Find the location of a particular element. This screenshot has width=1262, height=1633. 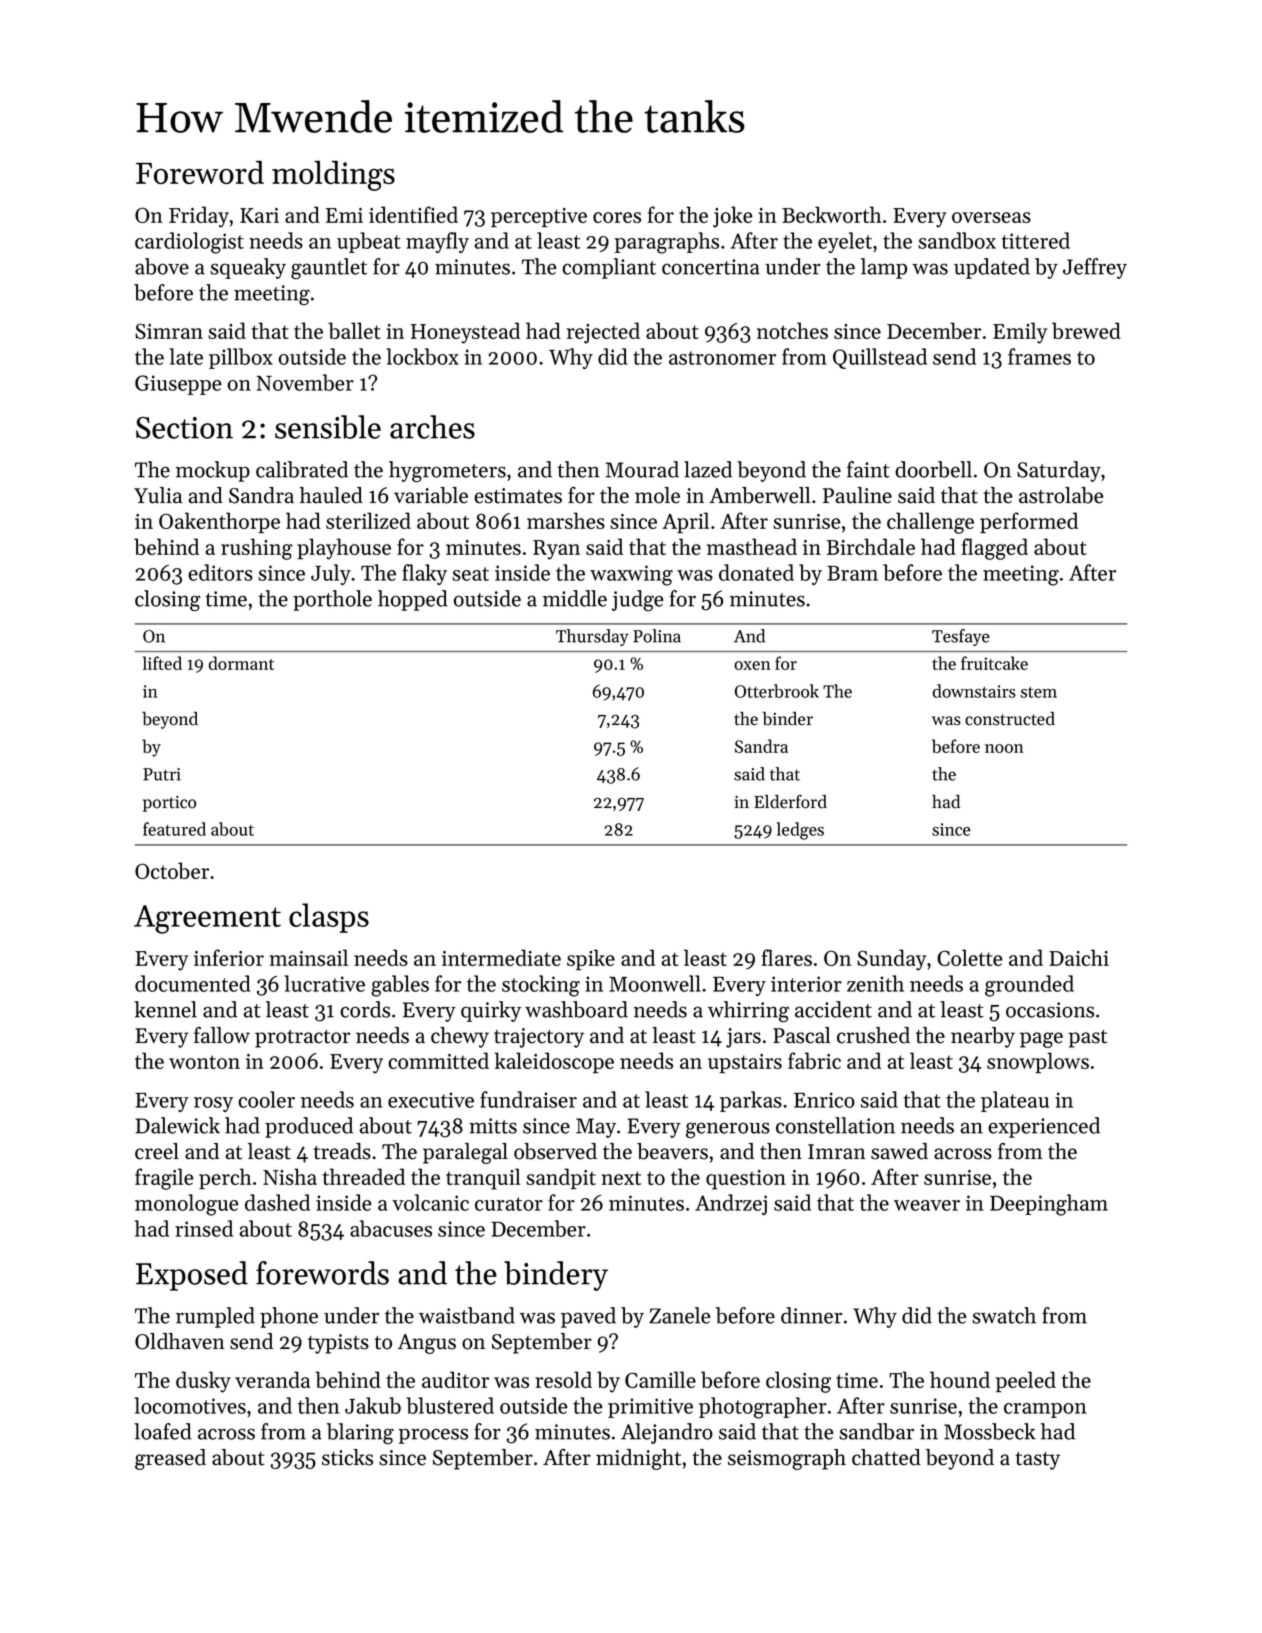

tittered is located at coordinates (1035, 240).
